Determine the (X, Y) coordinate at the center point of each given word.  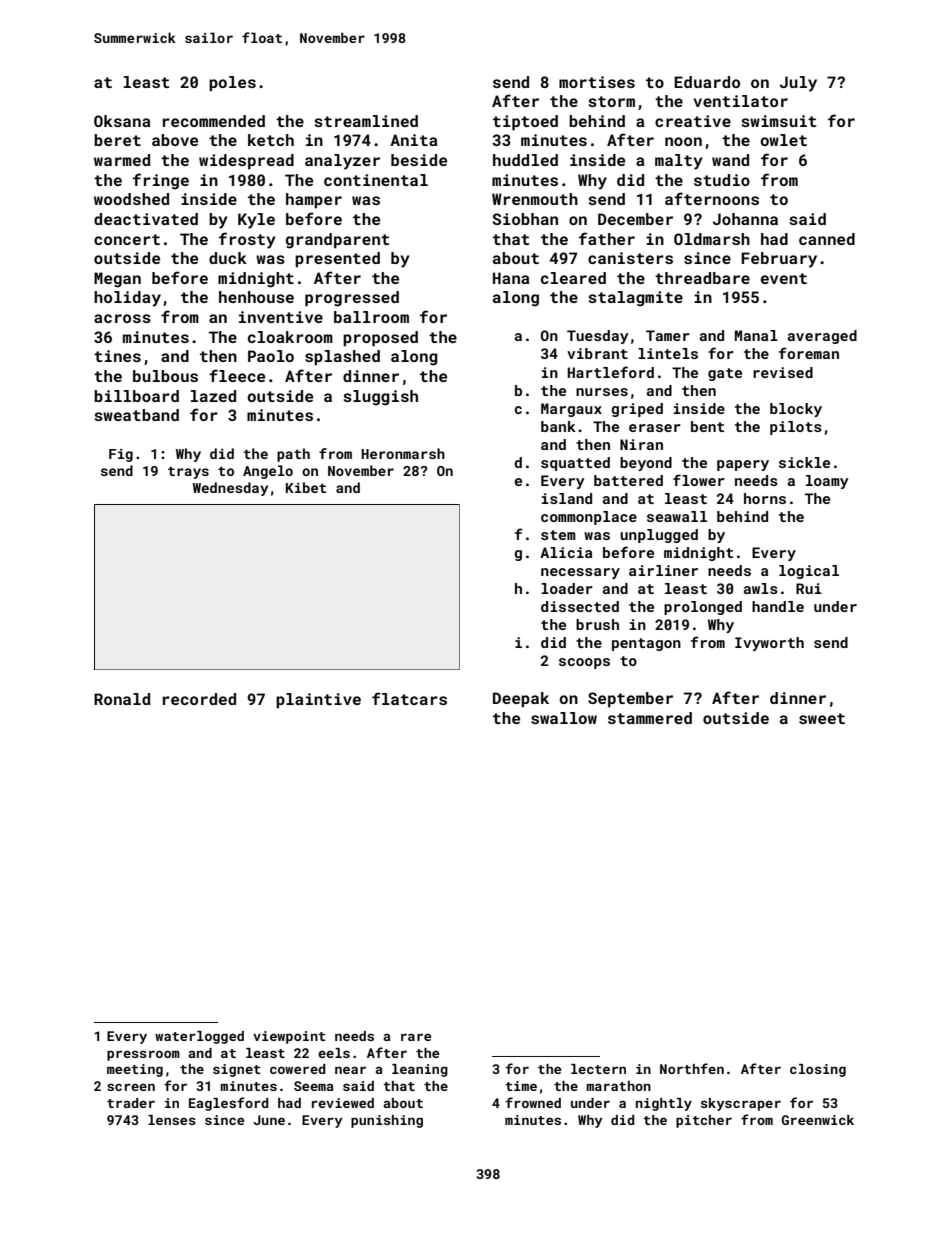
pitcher (704, 1121)
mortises (597, 82)
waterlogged (199, 1037)
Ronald (122, 699)
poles (232, 83)
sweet (822, 718)
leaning (420, 1070)
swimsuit (778, 121)
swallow (564, 718)
